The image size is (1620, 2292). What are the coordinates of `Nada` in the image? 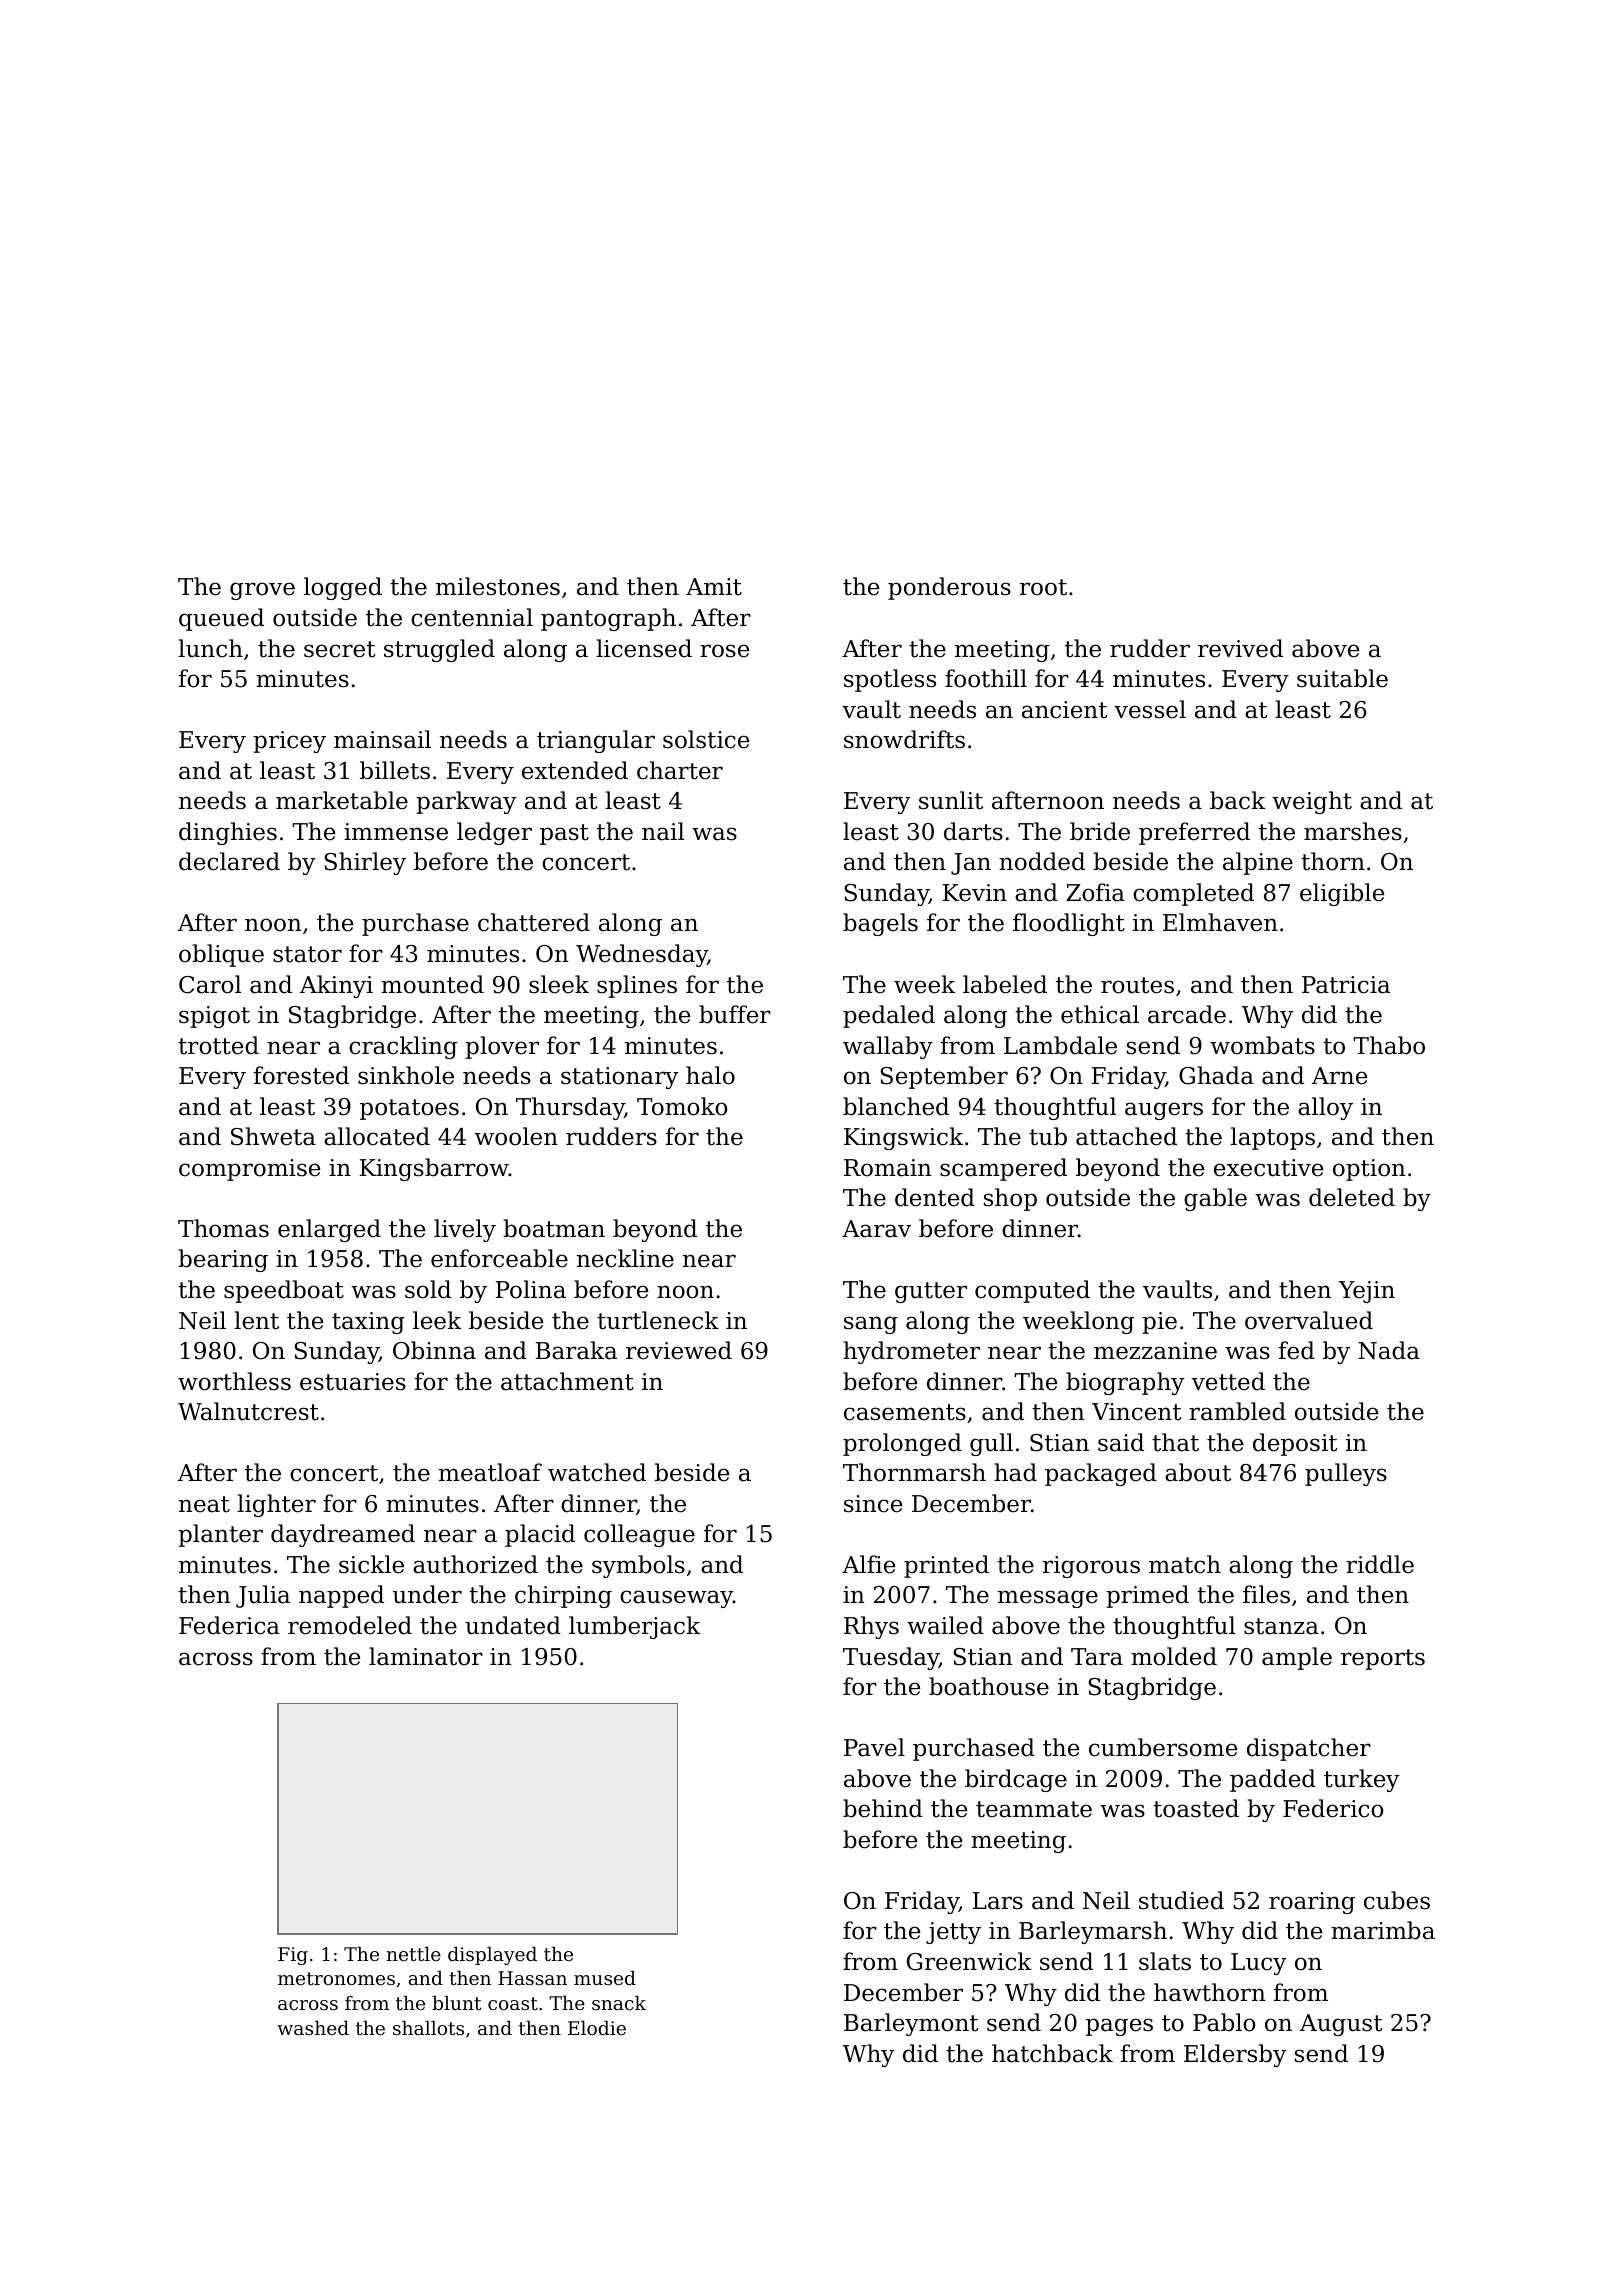 It's located at (1389, 1350).
